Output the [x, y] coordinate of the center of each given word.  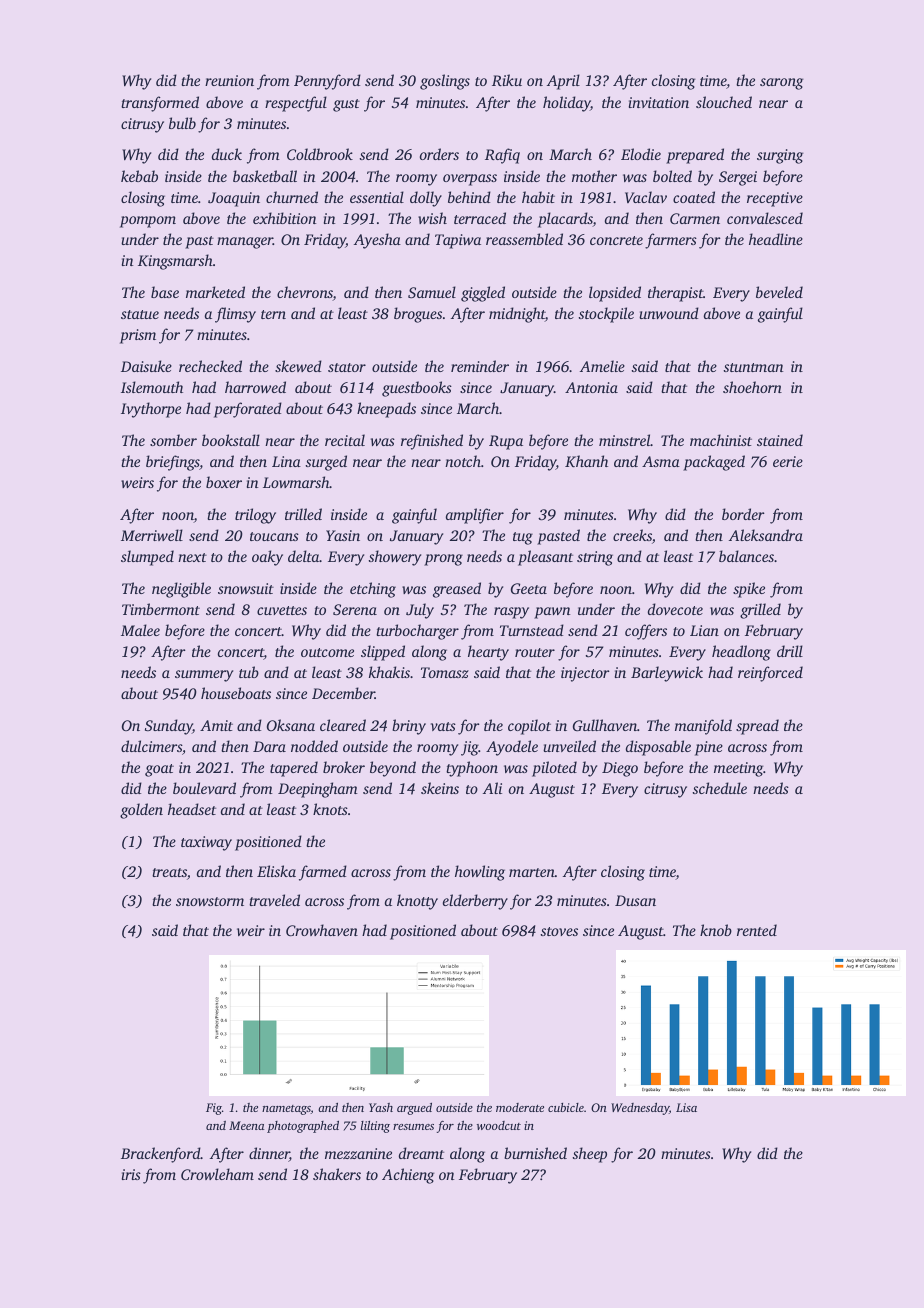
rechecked [210, 366]
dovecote [675, 609]
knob [716, 930]
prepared [695, 156]
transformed [160, 104]
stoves [559, 931]
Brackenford [161, 1155]
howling [480, 873]
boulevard [204, 788]
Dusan [635, 900]
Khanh [586, 461]
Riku [507, 80]
